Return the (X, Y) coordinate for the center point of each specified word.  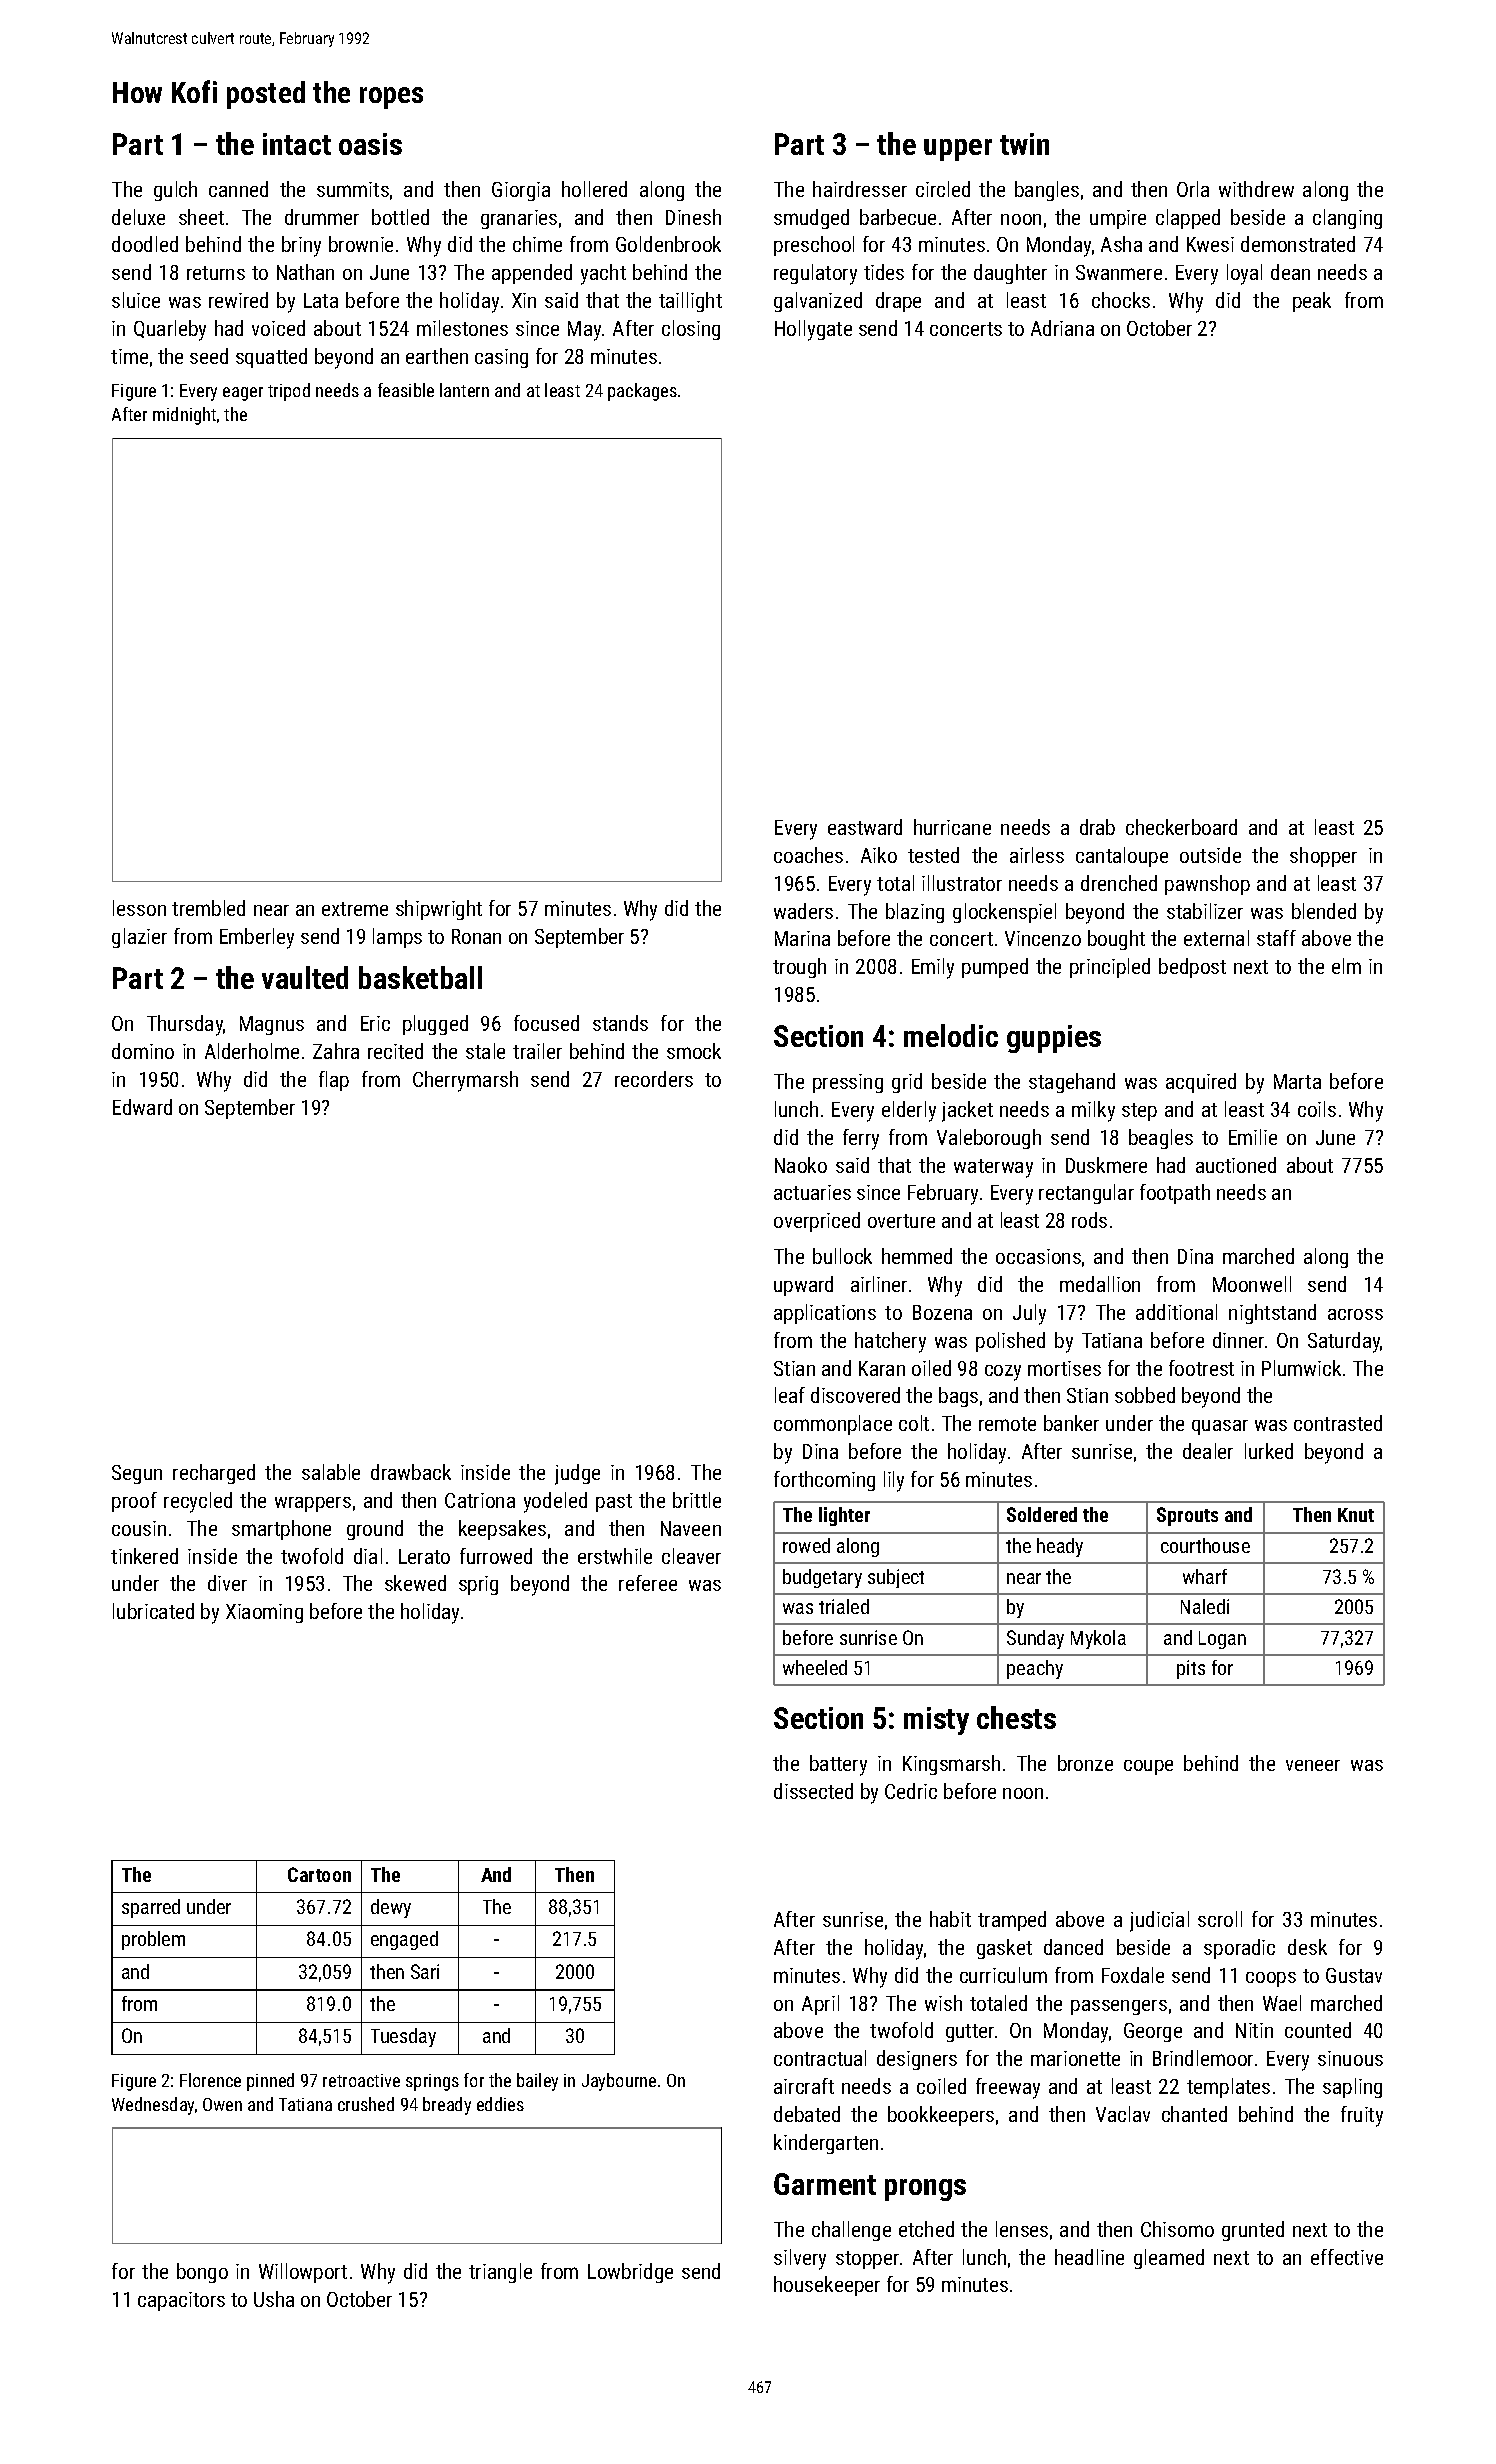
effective (1347, 2257)
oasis (370, 144)
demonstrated (1298, 244)
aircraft (804, 2086)
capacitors (181, 2301)
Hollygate (813, 330)
